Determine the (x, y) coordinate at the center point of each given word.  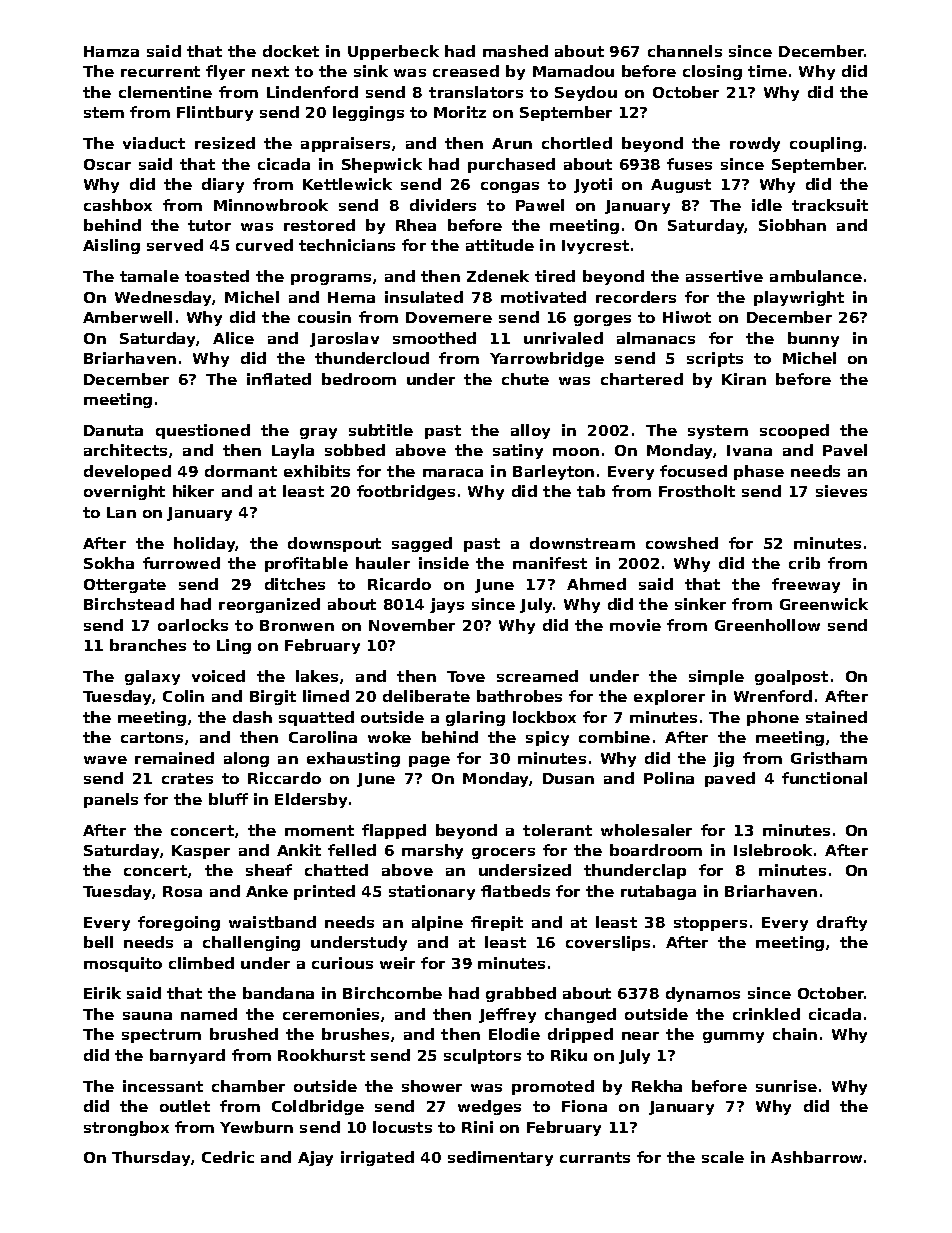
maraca (453, 473)
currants (595, 1157)
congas (510, 187)
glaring (475, 718)
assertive (724, 276)
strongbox (126, 1128)
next (270, 71)
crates (187, 778)
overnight (124, 492)
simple (716, 677)
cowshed (682, 543)
